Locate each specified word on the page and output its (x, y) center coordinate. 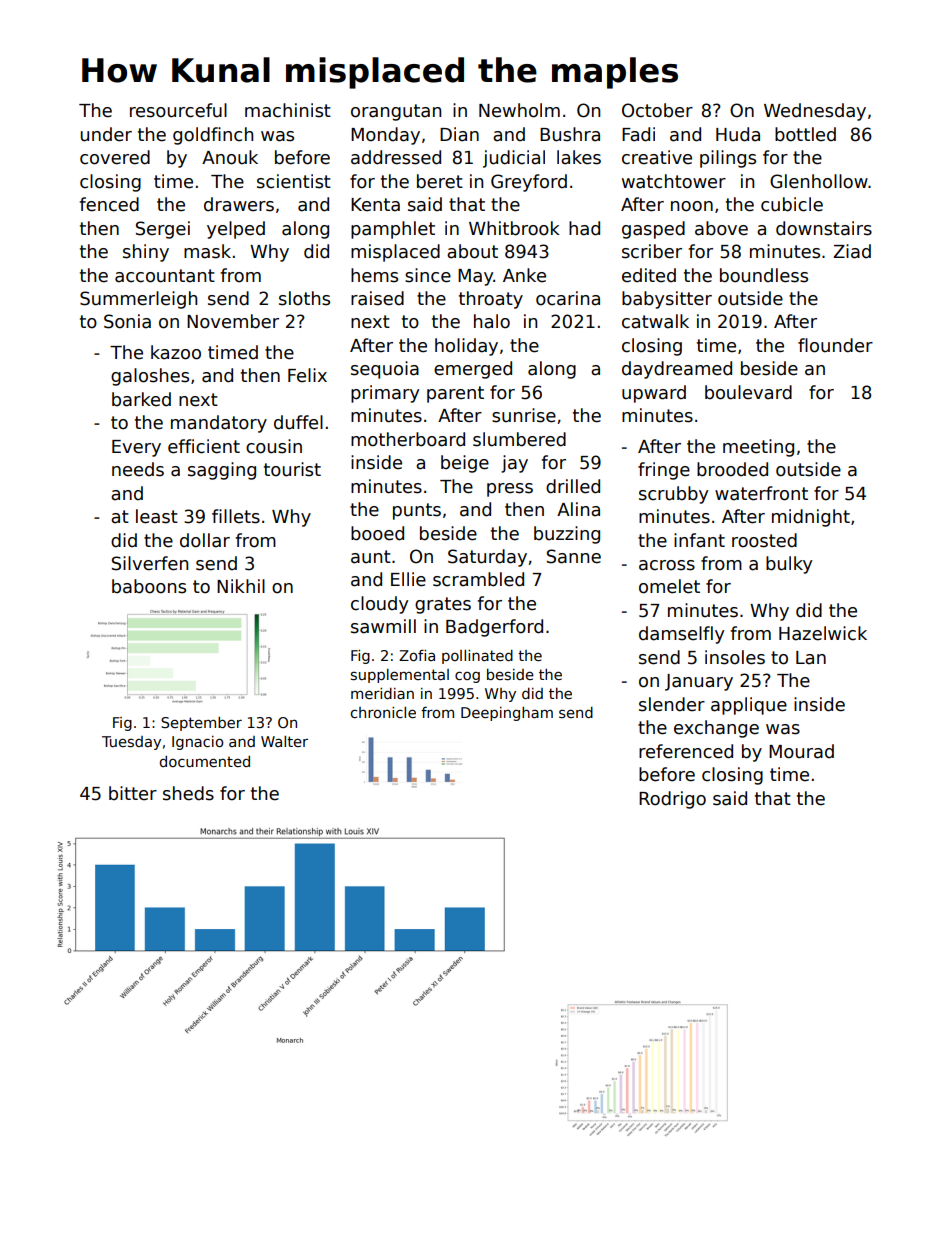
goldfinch (213, 136)
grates (443, 605)
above (721, 228)
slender (672, 704)
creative (657, 157)
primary (385, 394)
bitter (133, 793)
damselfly (681, 635)
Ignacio (197, 743)
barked (141, 399)
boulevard (748, 392)
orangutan (396, 112)
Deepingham (507, 714)
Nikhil (241, 586)
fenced (109, 204)
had (584, 228)
